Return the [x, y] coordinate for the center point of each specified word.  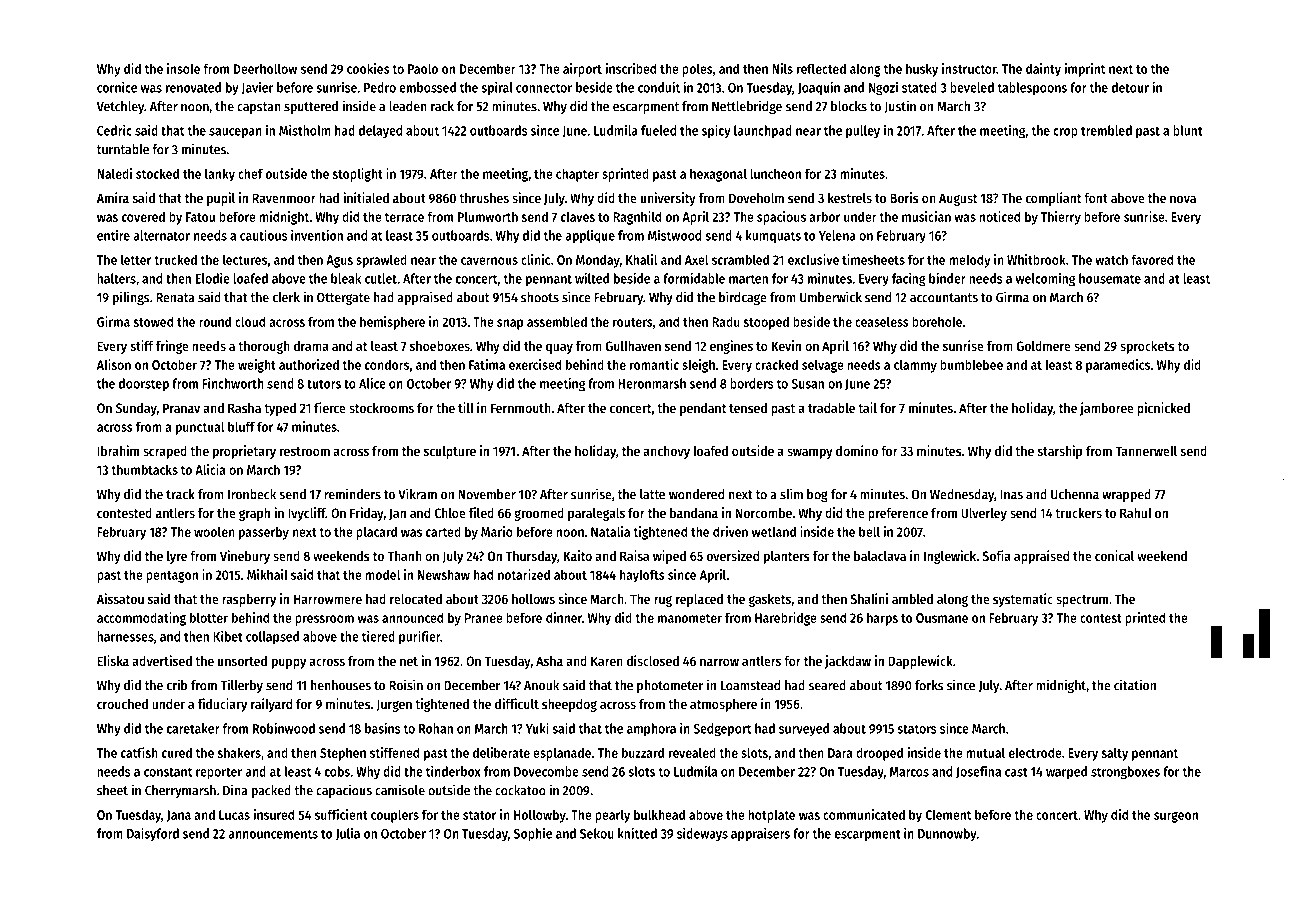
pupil [221, 199]
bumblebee [971, 364]
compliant [1054, 199]
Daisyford [153, 834]
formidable [694, 278]
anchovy [666, 452]
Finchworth [233, 383]
